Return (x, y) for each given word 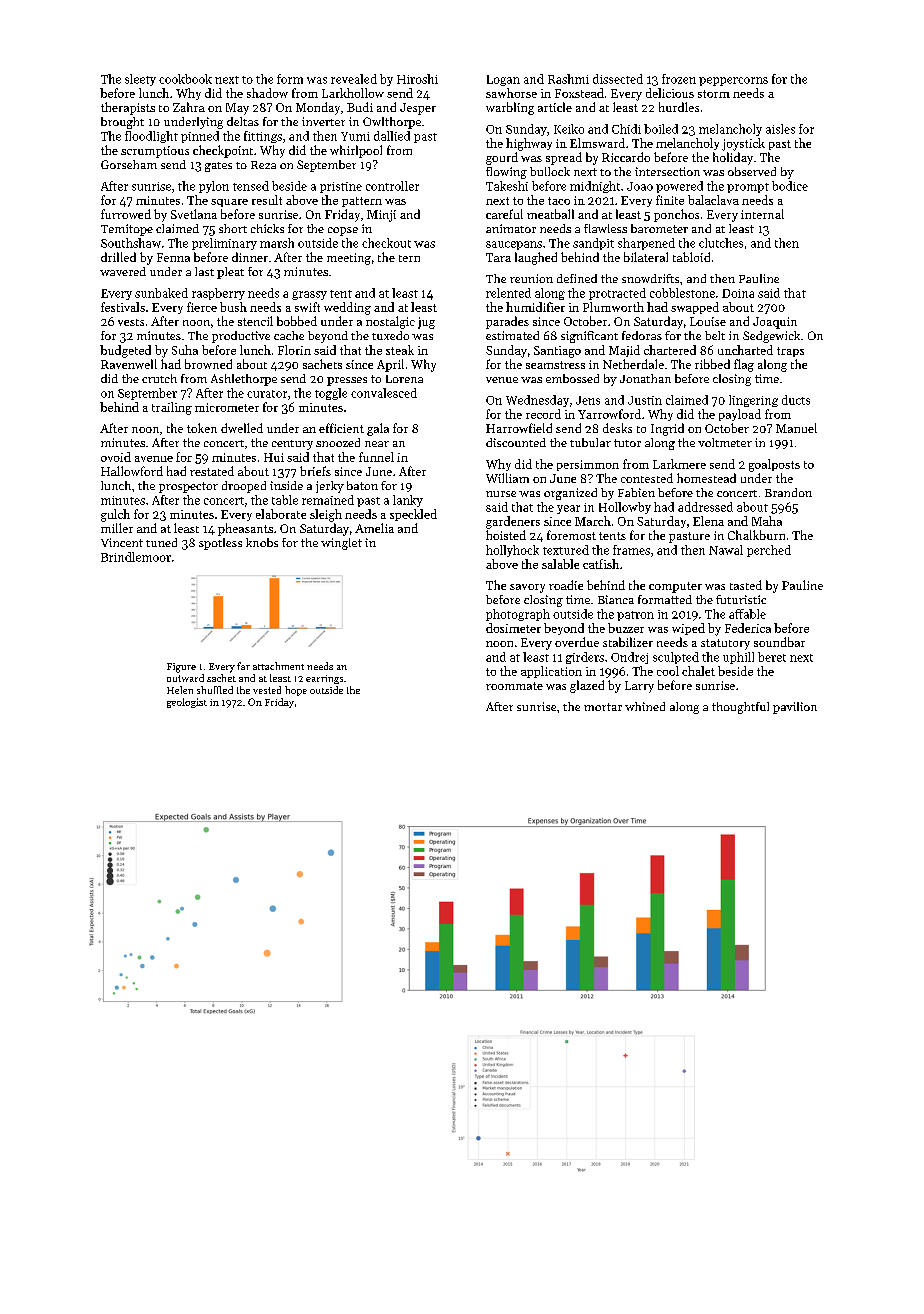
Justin (645, 400)
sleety (140, 80)
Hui (274, 457)
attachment (278, 666)
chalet (698, 671)
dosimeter (513, 628)
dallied (392, 136)
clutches (721, 243)
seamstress (555, 365)
